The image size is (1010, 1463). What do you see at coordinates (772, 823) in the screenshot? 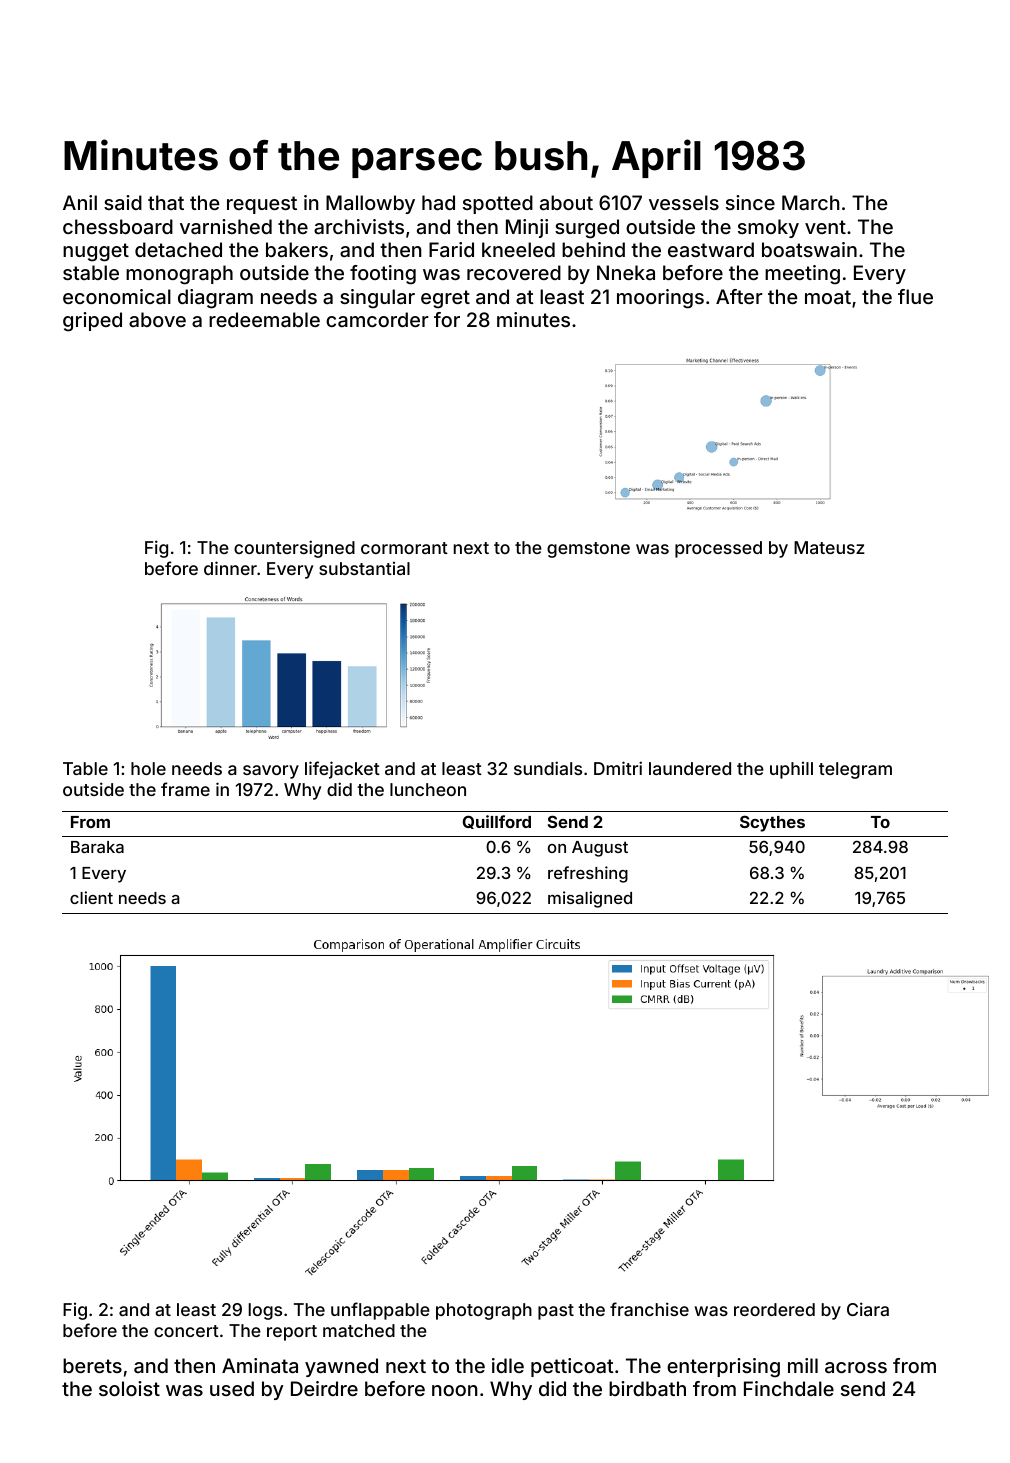
I see `Scythes` at bounding box center [772, 823].
